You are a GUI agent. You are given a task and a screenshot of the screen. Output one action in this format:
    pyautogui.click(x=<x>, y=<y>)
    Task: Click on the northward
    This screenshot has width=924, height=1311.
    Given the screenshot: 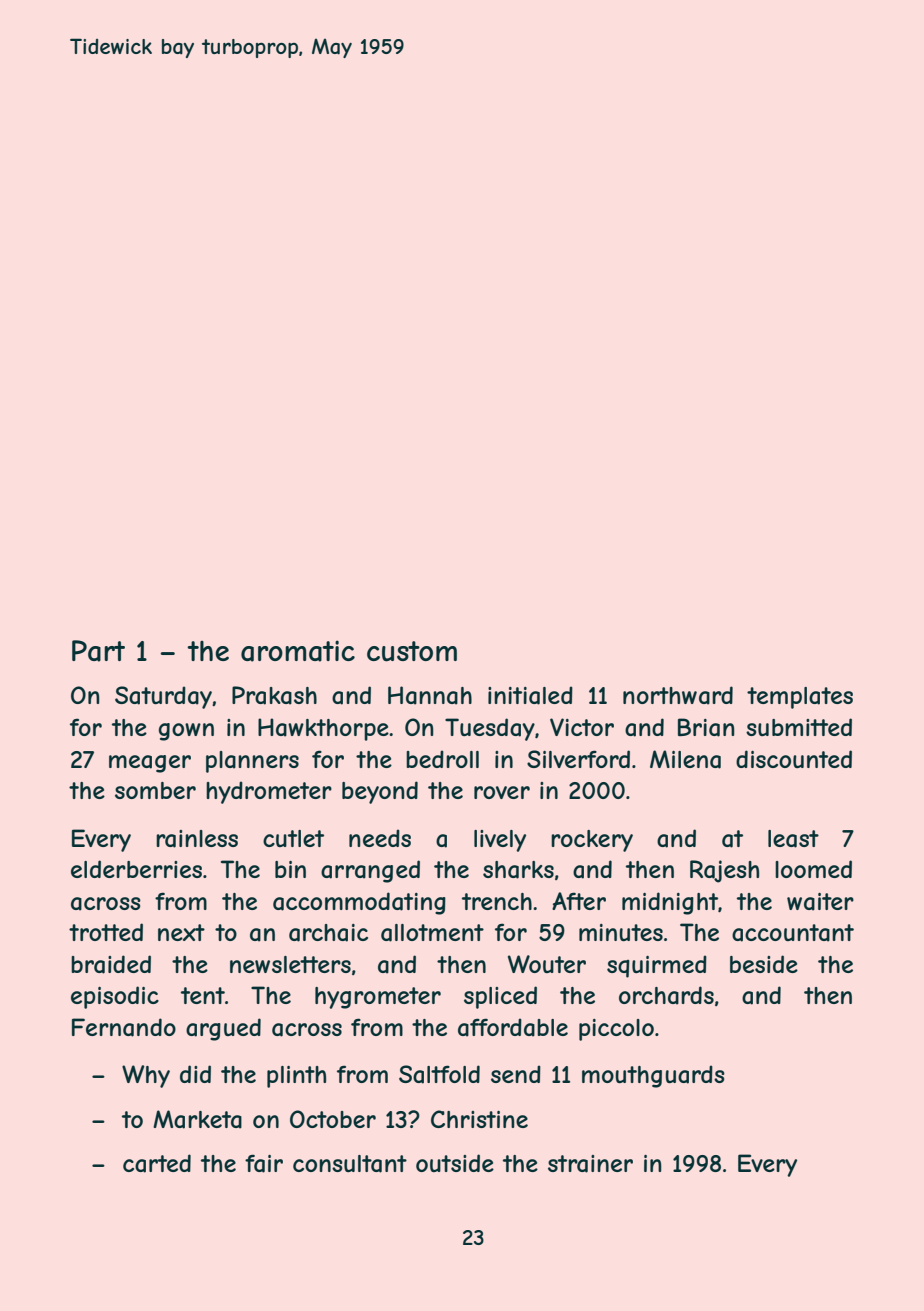 What is the action you would take?
    pyautogui.click(x=678, y=695)
